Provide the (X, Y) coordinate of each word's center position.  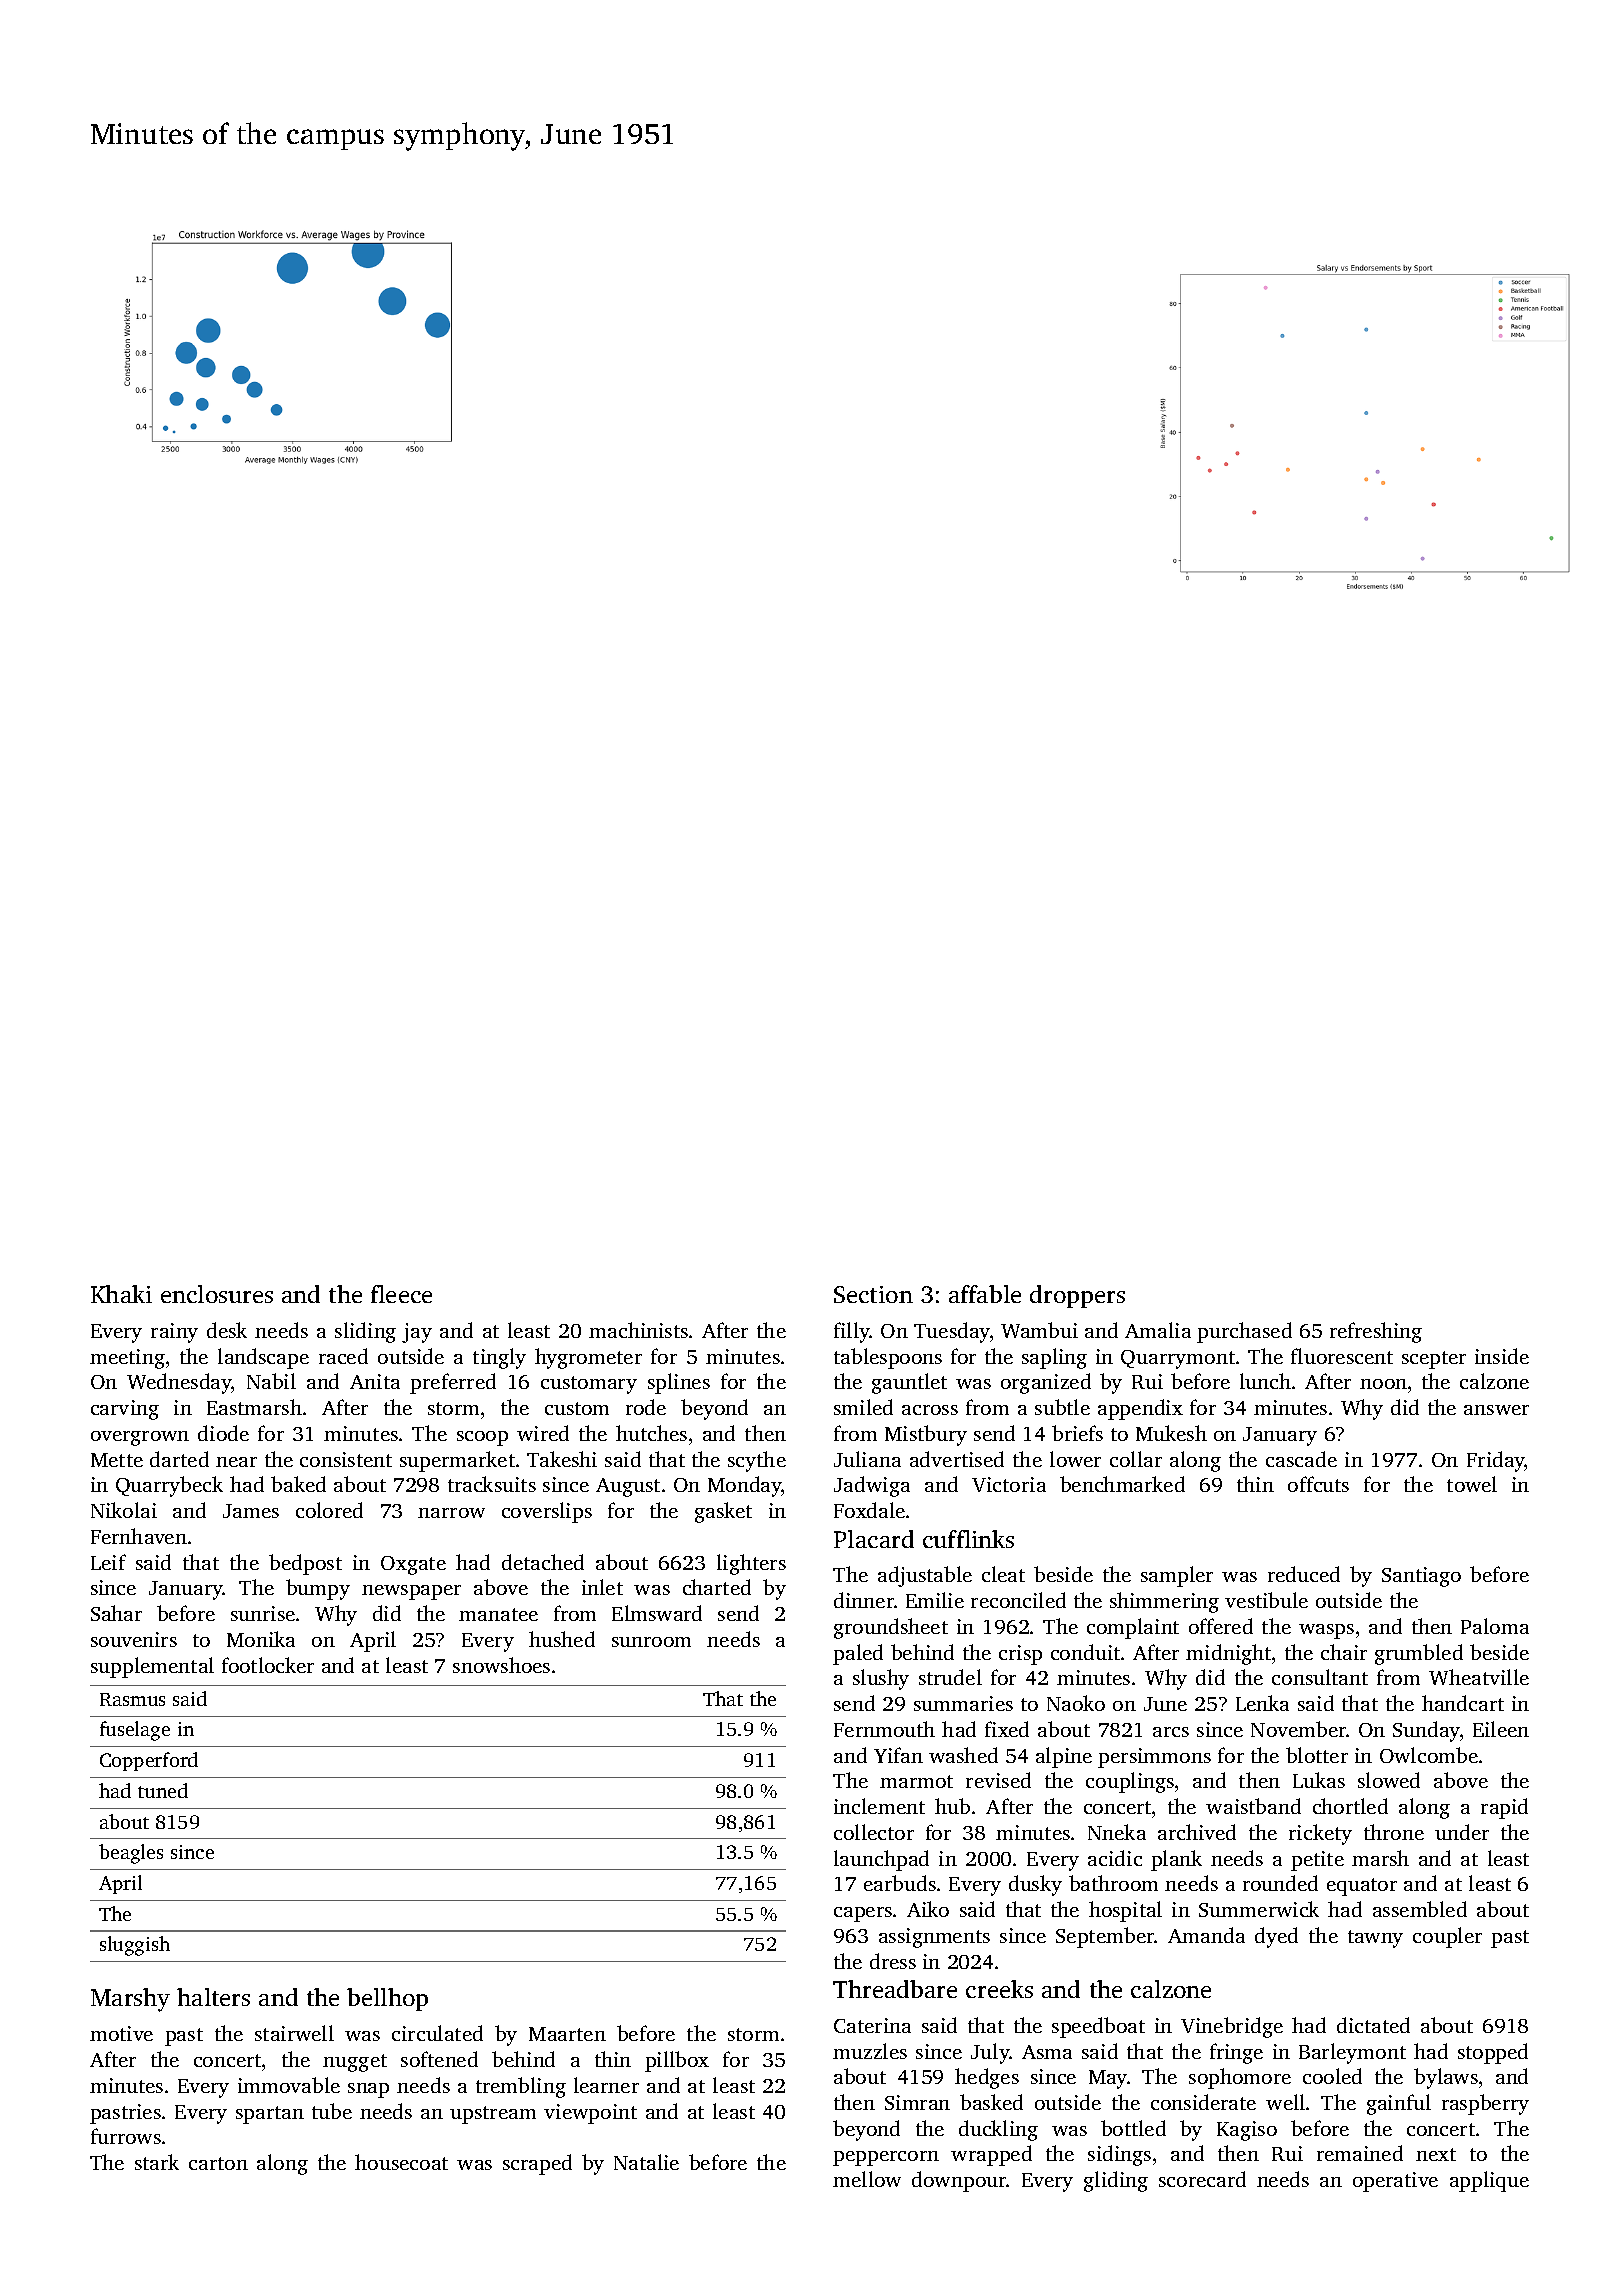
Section (873, 1294)
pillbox (677, 2061)
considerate (1203, 2102)
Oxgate (413, 1565)
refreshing (1376, 1332)
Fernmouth (884, 1729)
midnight (1228, 1654)
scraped (537, 2164)
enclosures (217, 1294)
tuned (163, 1790)
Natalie (646, 2162)
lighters (751, 1564)
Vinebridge (1232, 2027)
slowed (1389, 1780)
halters (213, 1997)
